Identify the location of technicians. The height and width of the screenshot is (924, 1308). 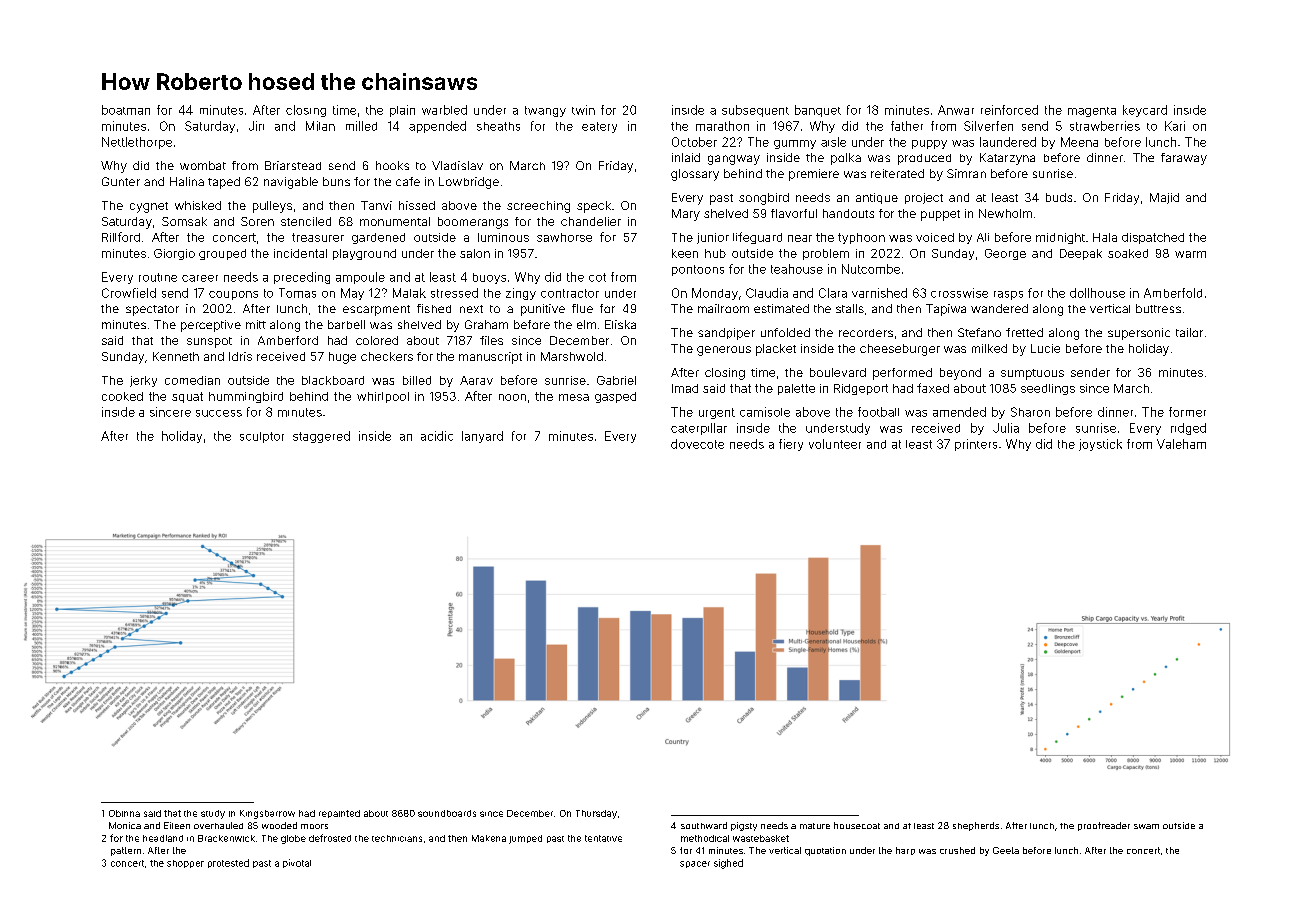
(397, 838).
